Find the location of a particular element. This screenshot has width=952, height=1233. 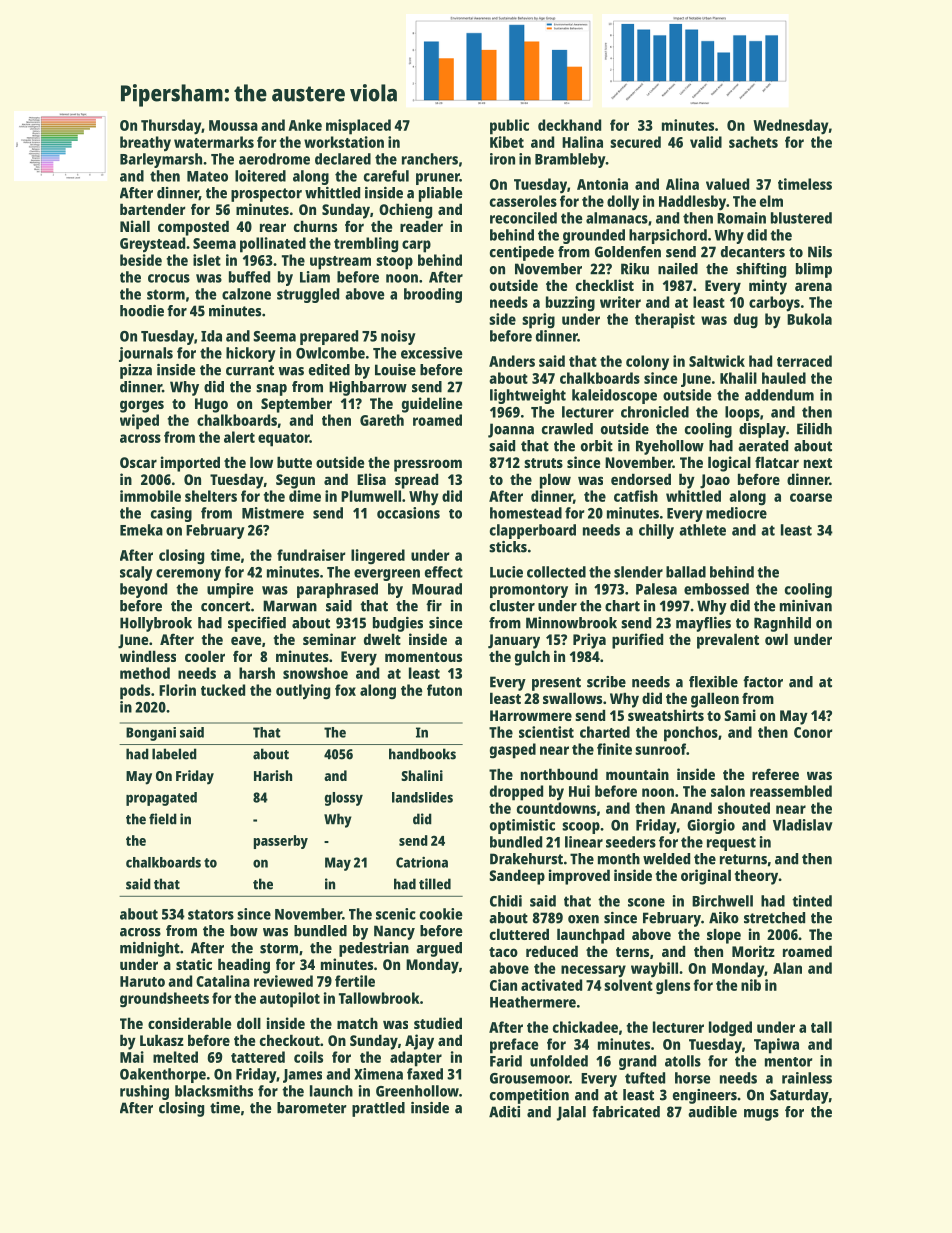

terraced is located at coordinates (804, 361).
